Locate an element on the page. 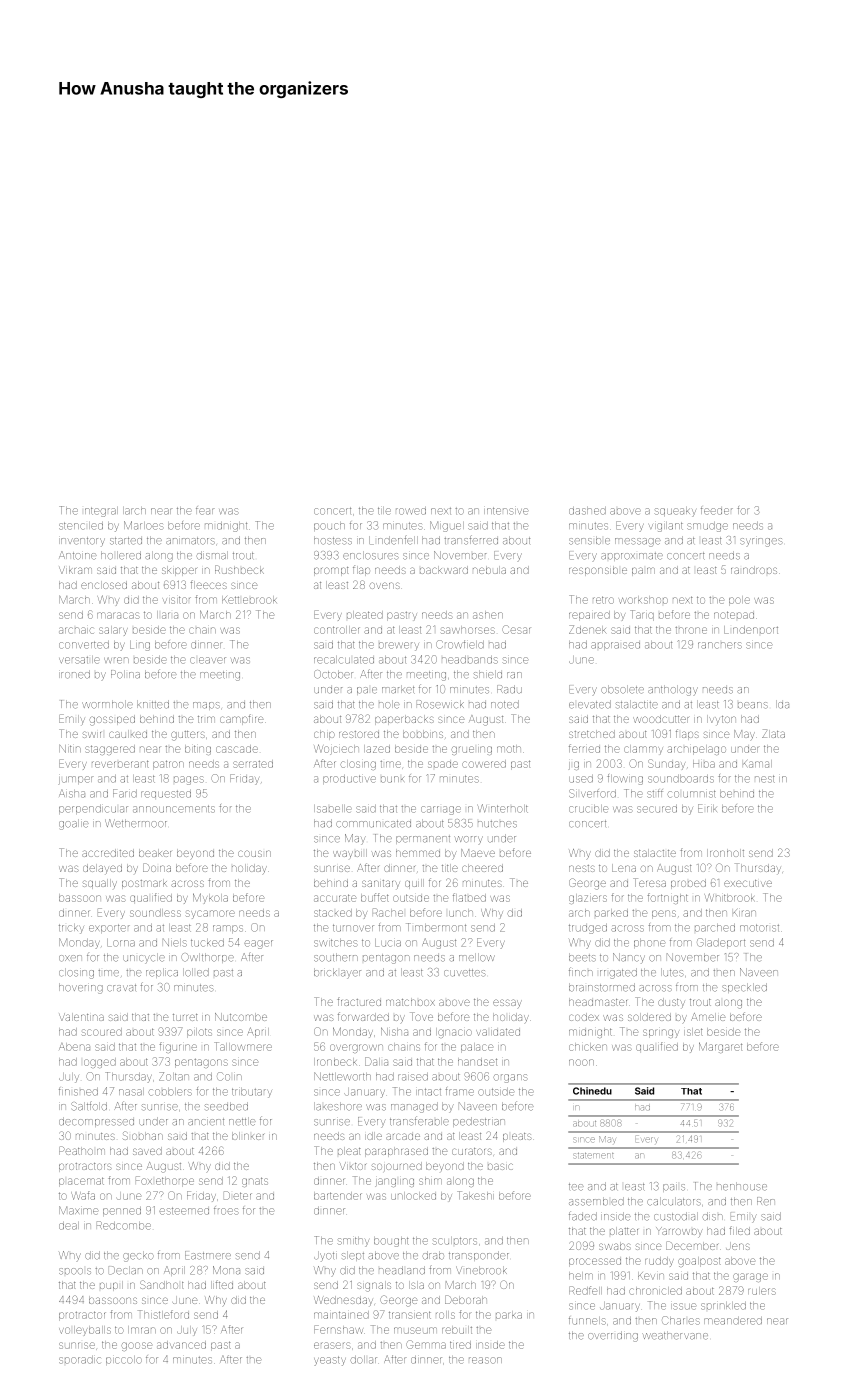 This document has height=1400, width=849. bartender is located at coordinates (338, 1196).
